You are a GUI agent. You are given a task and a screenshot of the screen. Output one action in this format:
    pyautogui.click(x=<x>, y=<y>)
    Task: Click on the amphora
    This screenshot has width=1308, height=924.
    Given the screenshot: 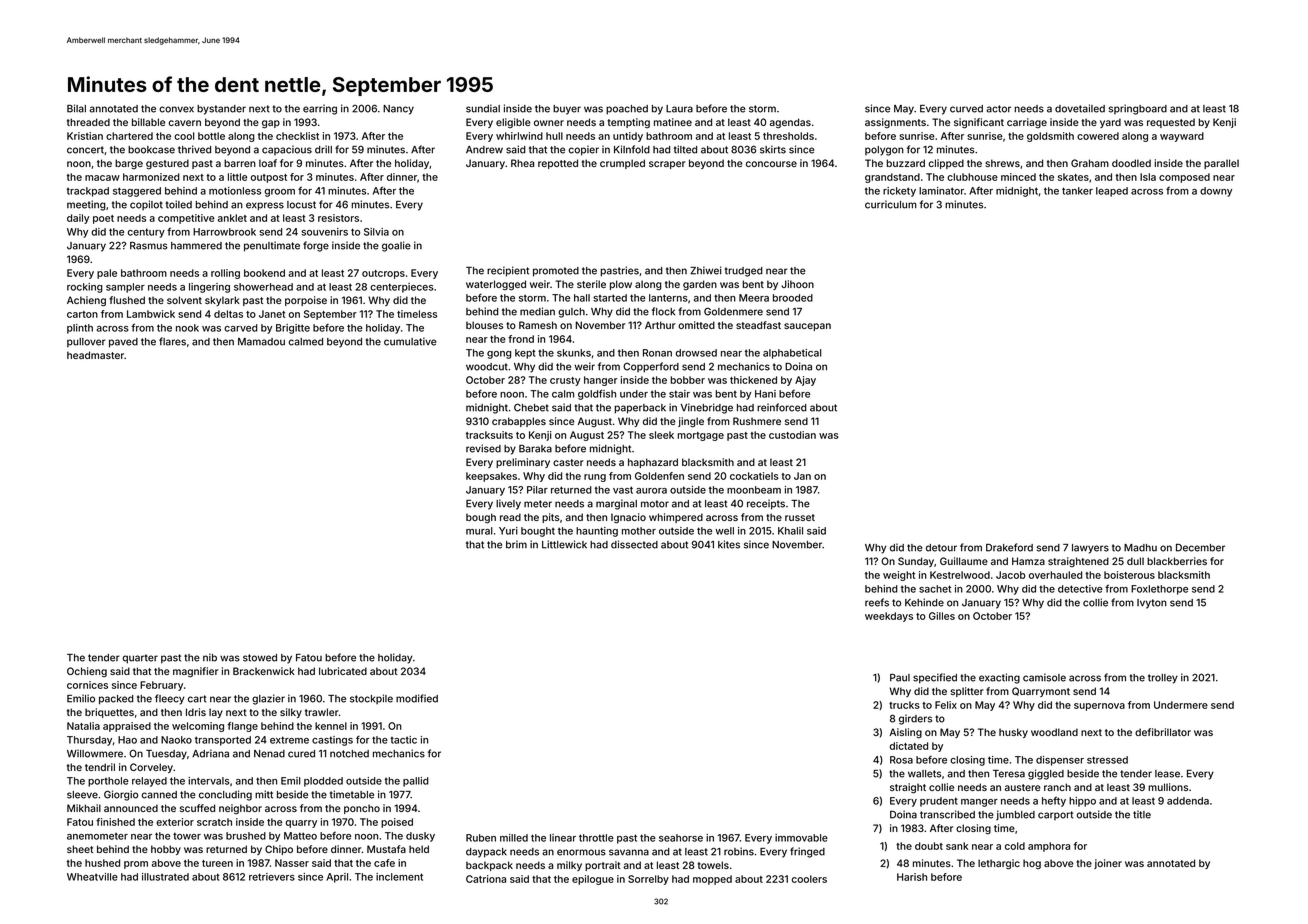 What is the action you would take?
    pyautogui.click(x=1049, y=847)
